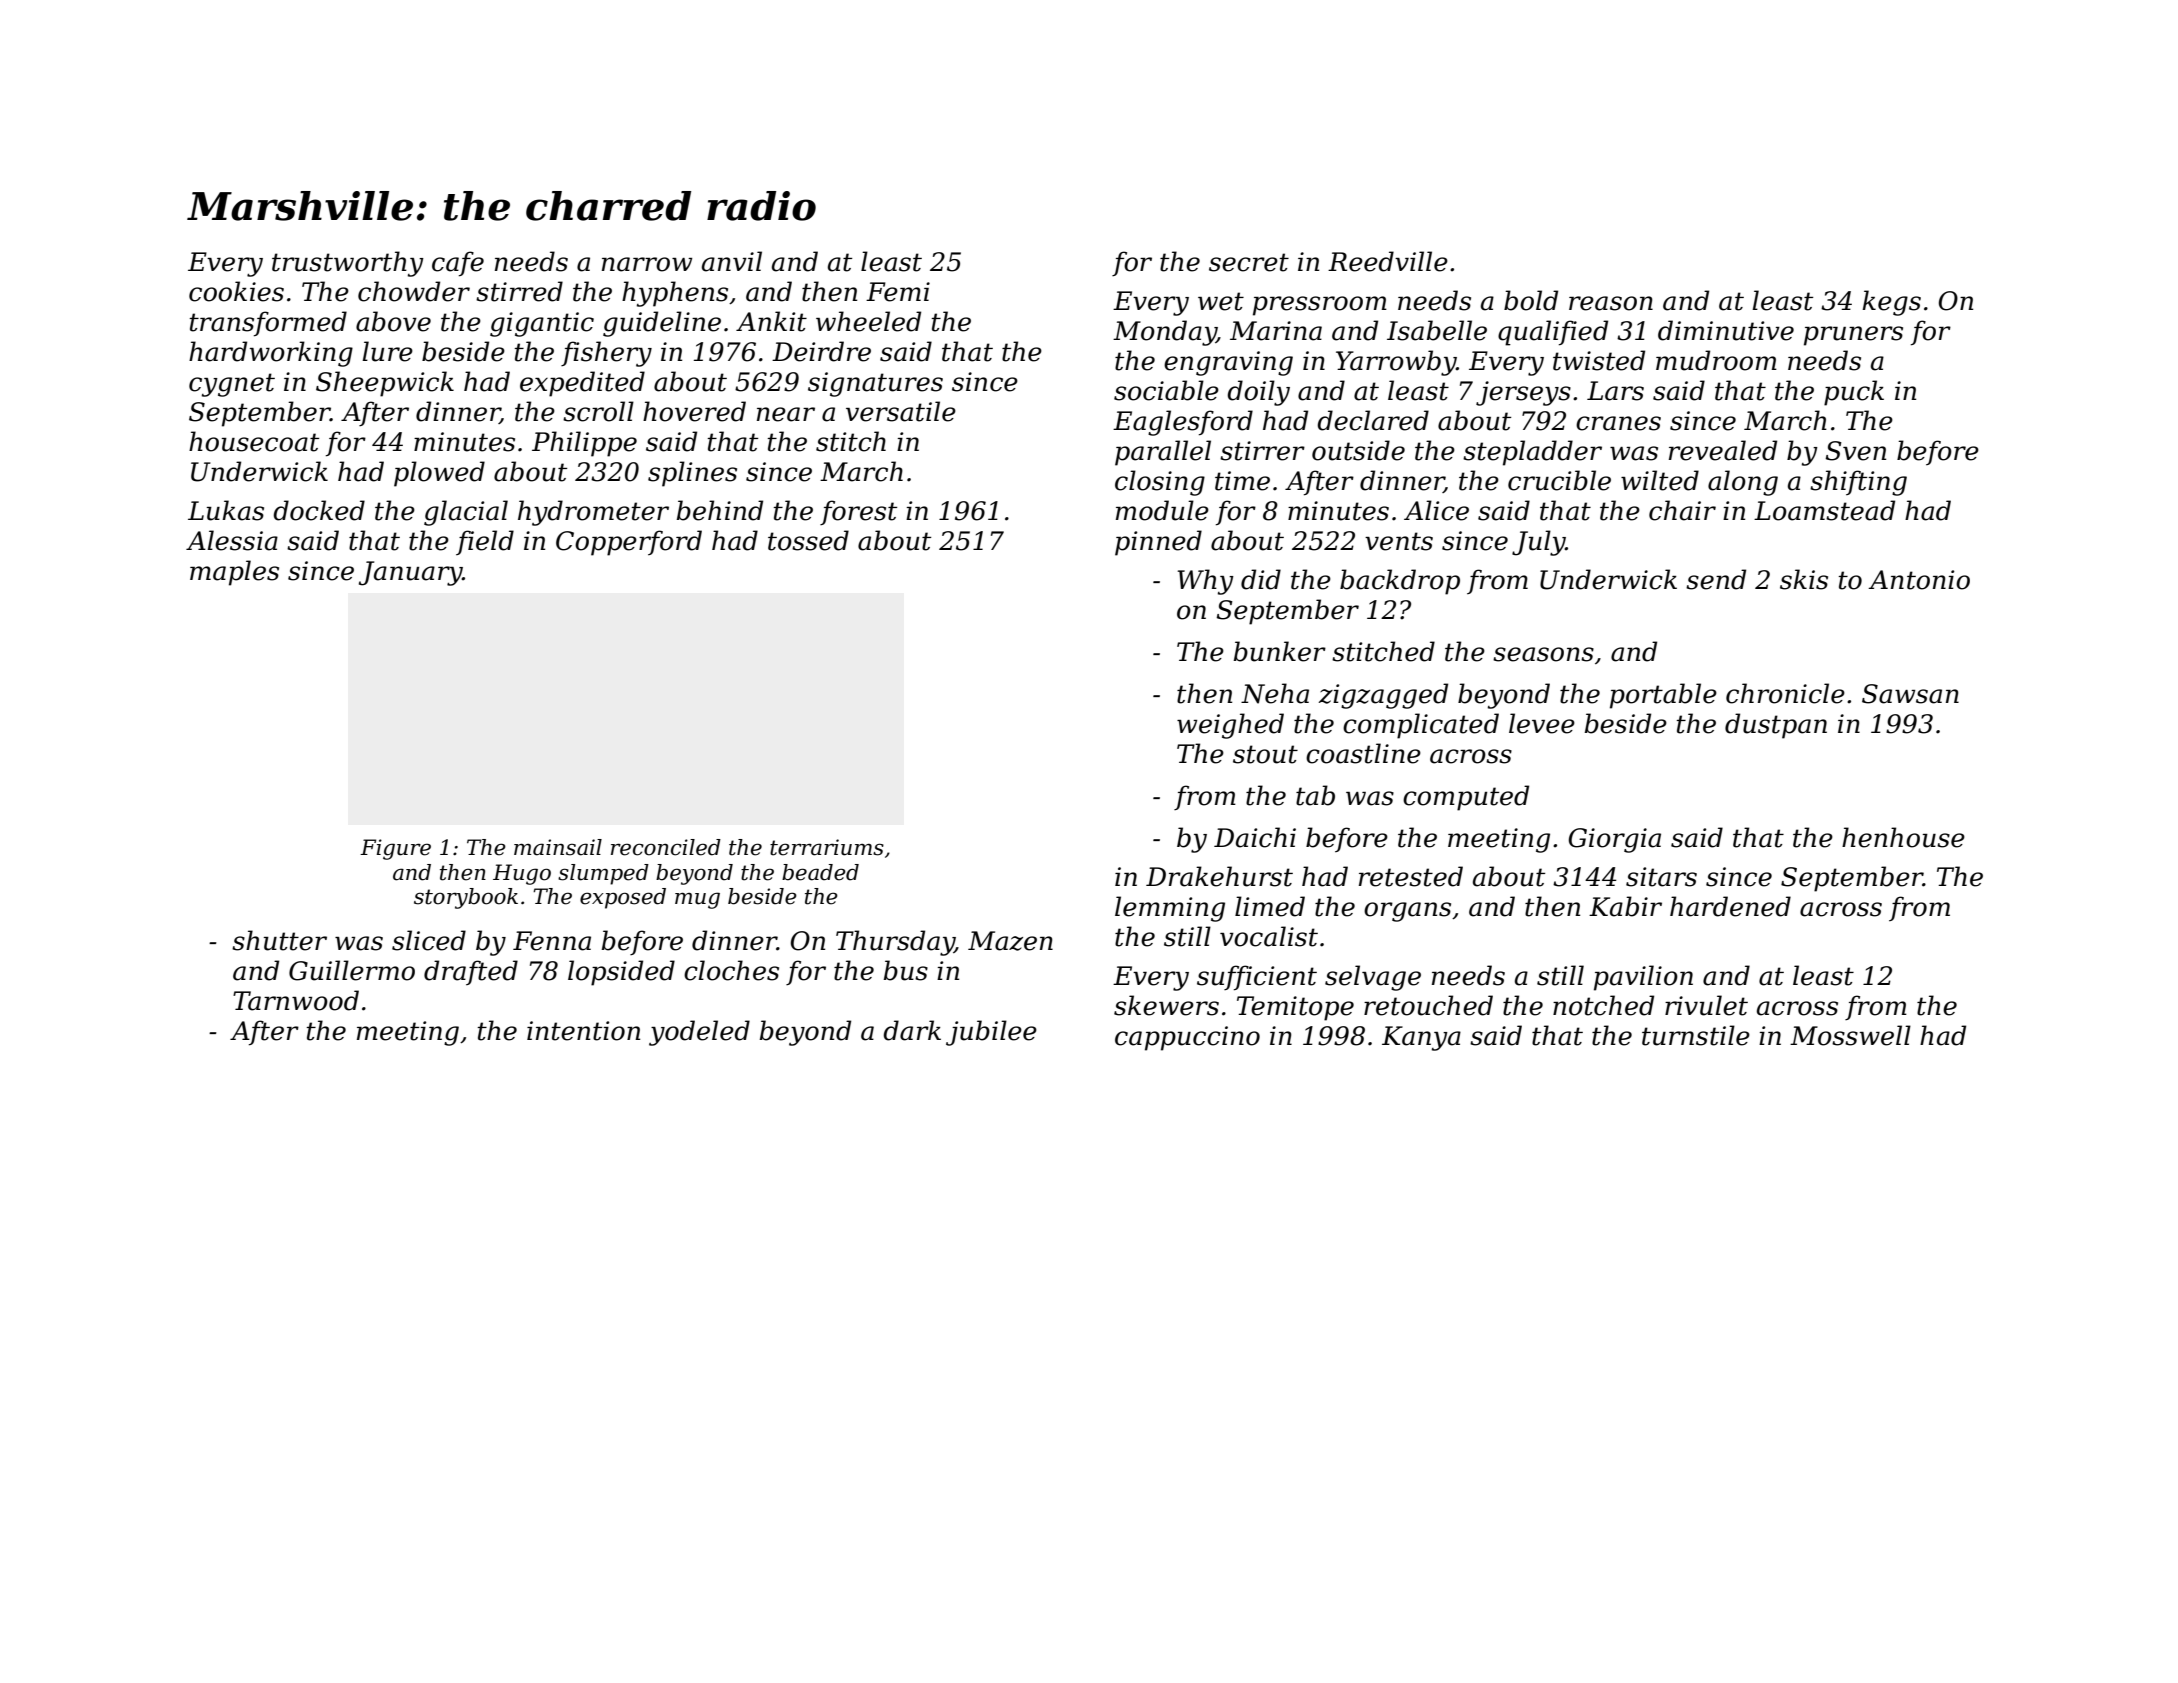 This screenshot has width=2178, height=1683. What do you see at coordinates (1850, 1035) in the screenshot?
I see `Mosswell` at bounding box center [1850, 1035].
